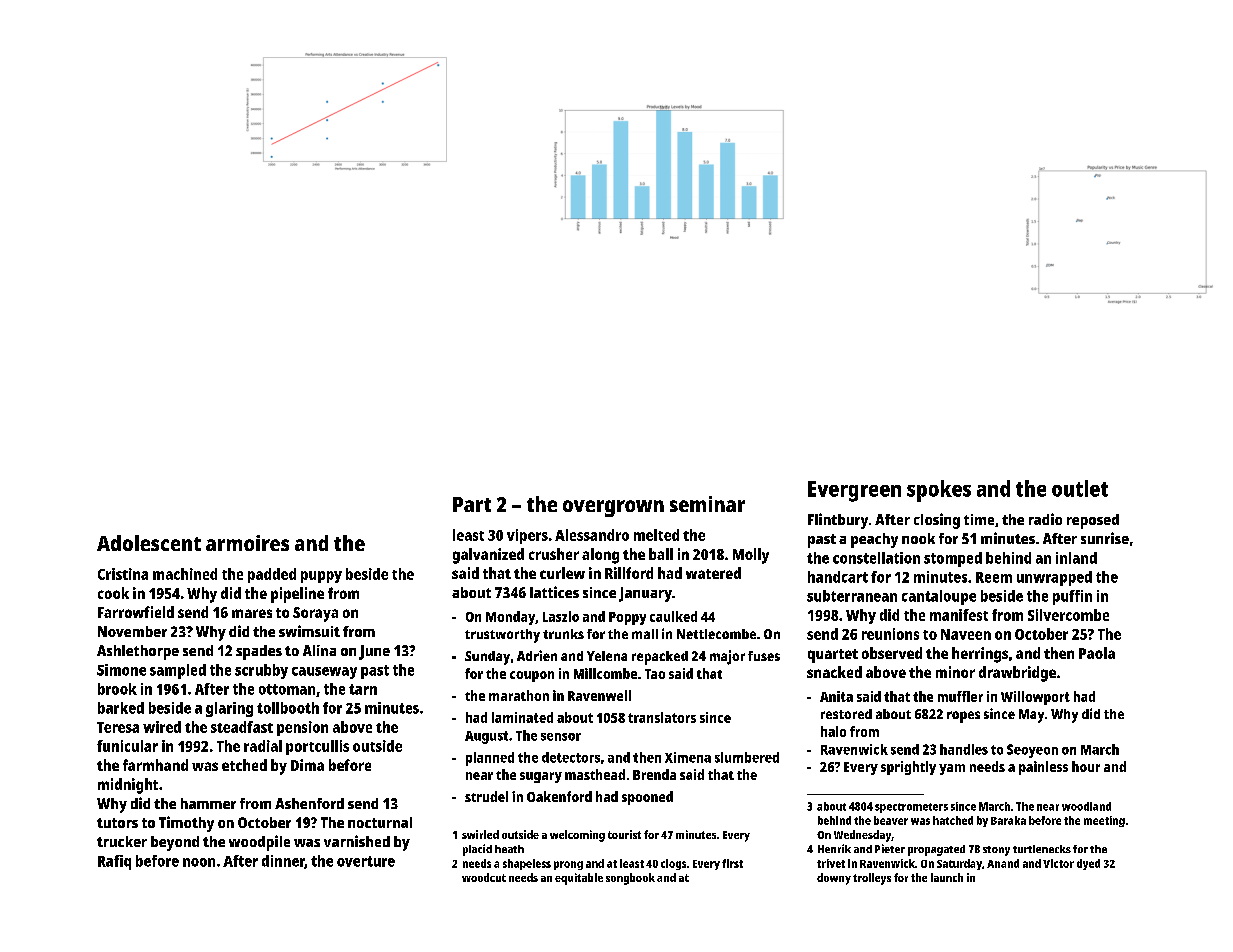  I want to click on Ashlethorpe, so click(138, 652).
